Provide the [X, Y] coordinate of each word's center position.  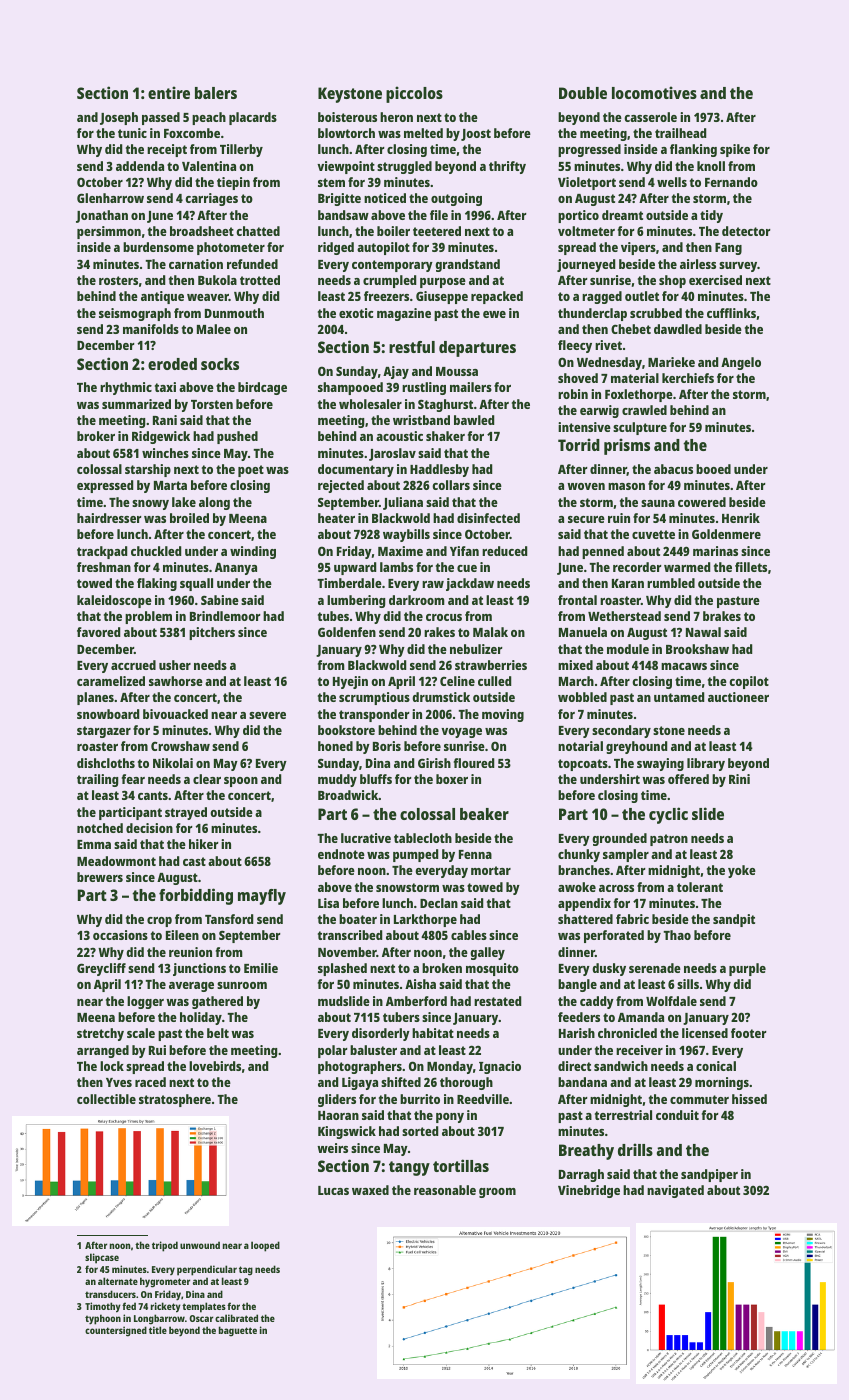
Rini [739, 779]
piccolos [414, 94]
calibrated [236, 1318]
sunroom [242, 985]
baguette [238, 1331]
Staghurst [445, 405]
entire [169, 92]
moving [503, 715]
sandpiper [709, 1175]
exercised [715, 280]
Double [583, 93]
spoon [241, 782]
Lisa [328, 903]
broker [96, 436]
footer [749, 1033]
